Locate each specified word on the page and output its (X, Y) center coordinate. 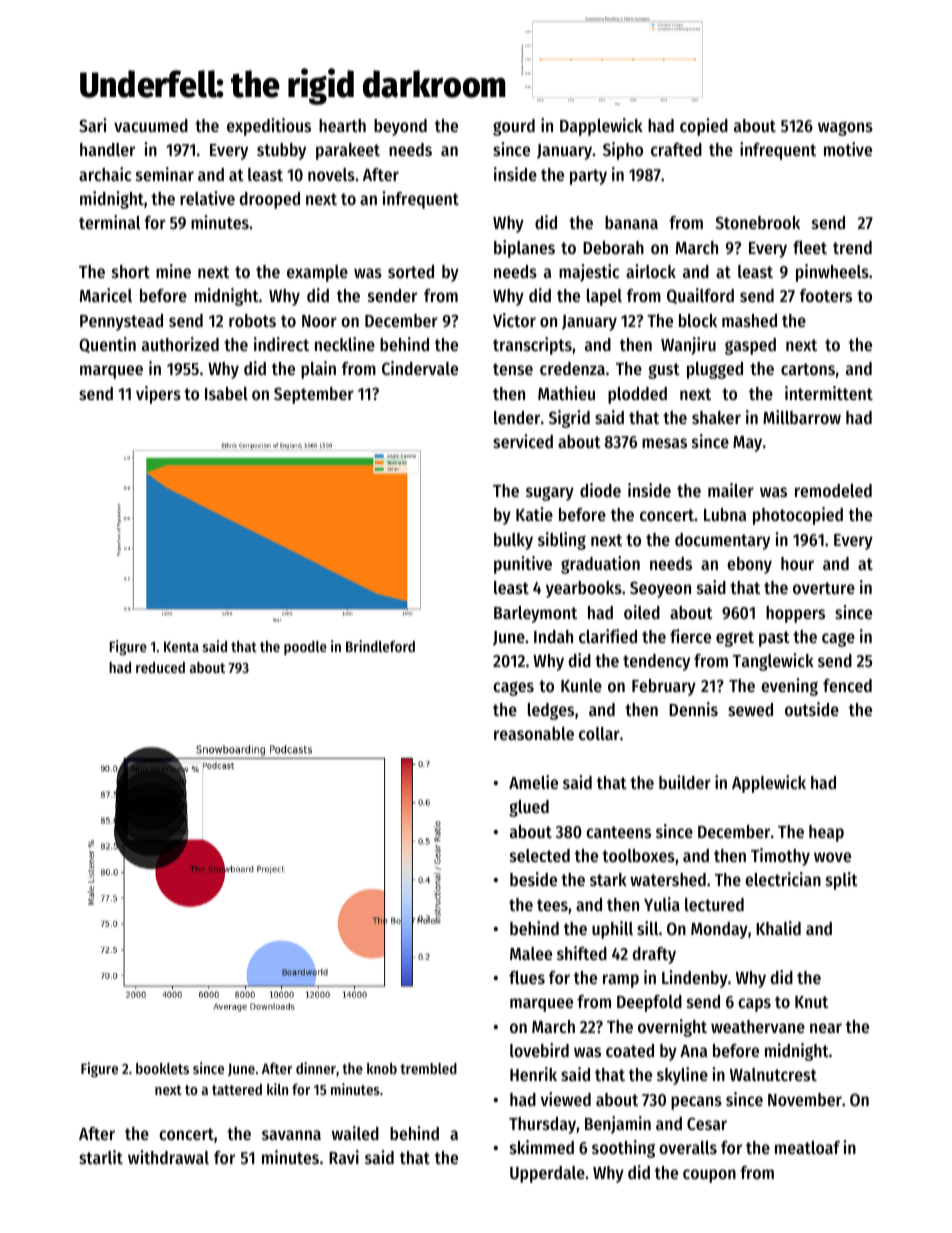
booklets (162, 1068)
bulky (513, 541)
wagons (845, 129)
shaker (716, 417)
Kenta (181, 646)
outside (812, 709)
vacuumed (151, 125)
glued (529, 808)
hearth (342, 125)
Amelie (533, 782)
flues (527, 977)
